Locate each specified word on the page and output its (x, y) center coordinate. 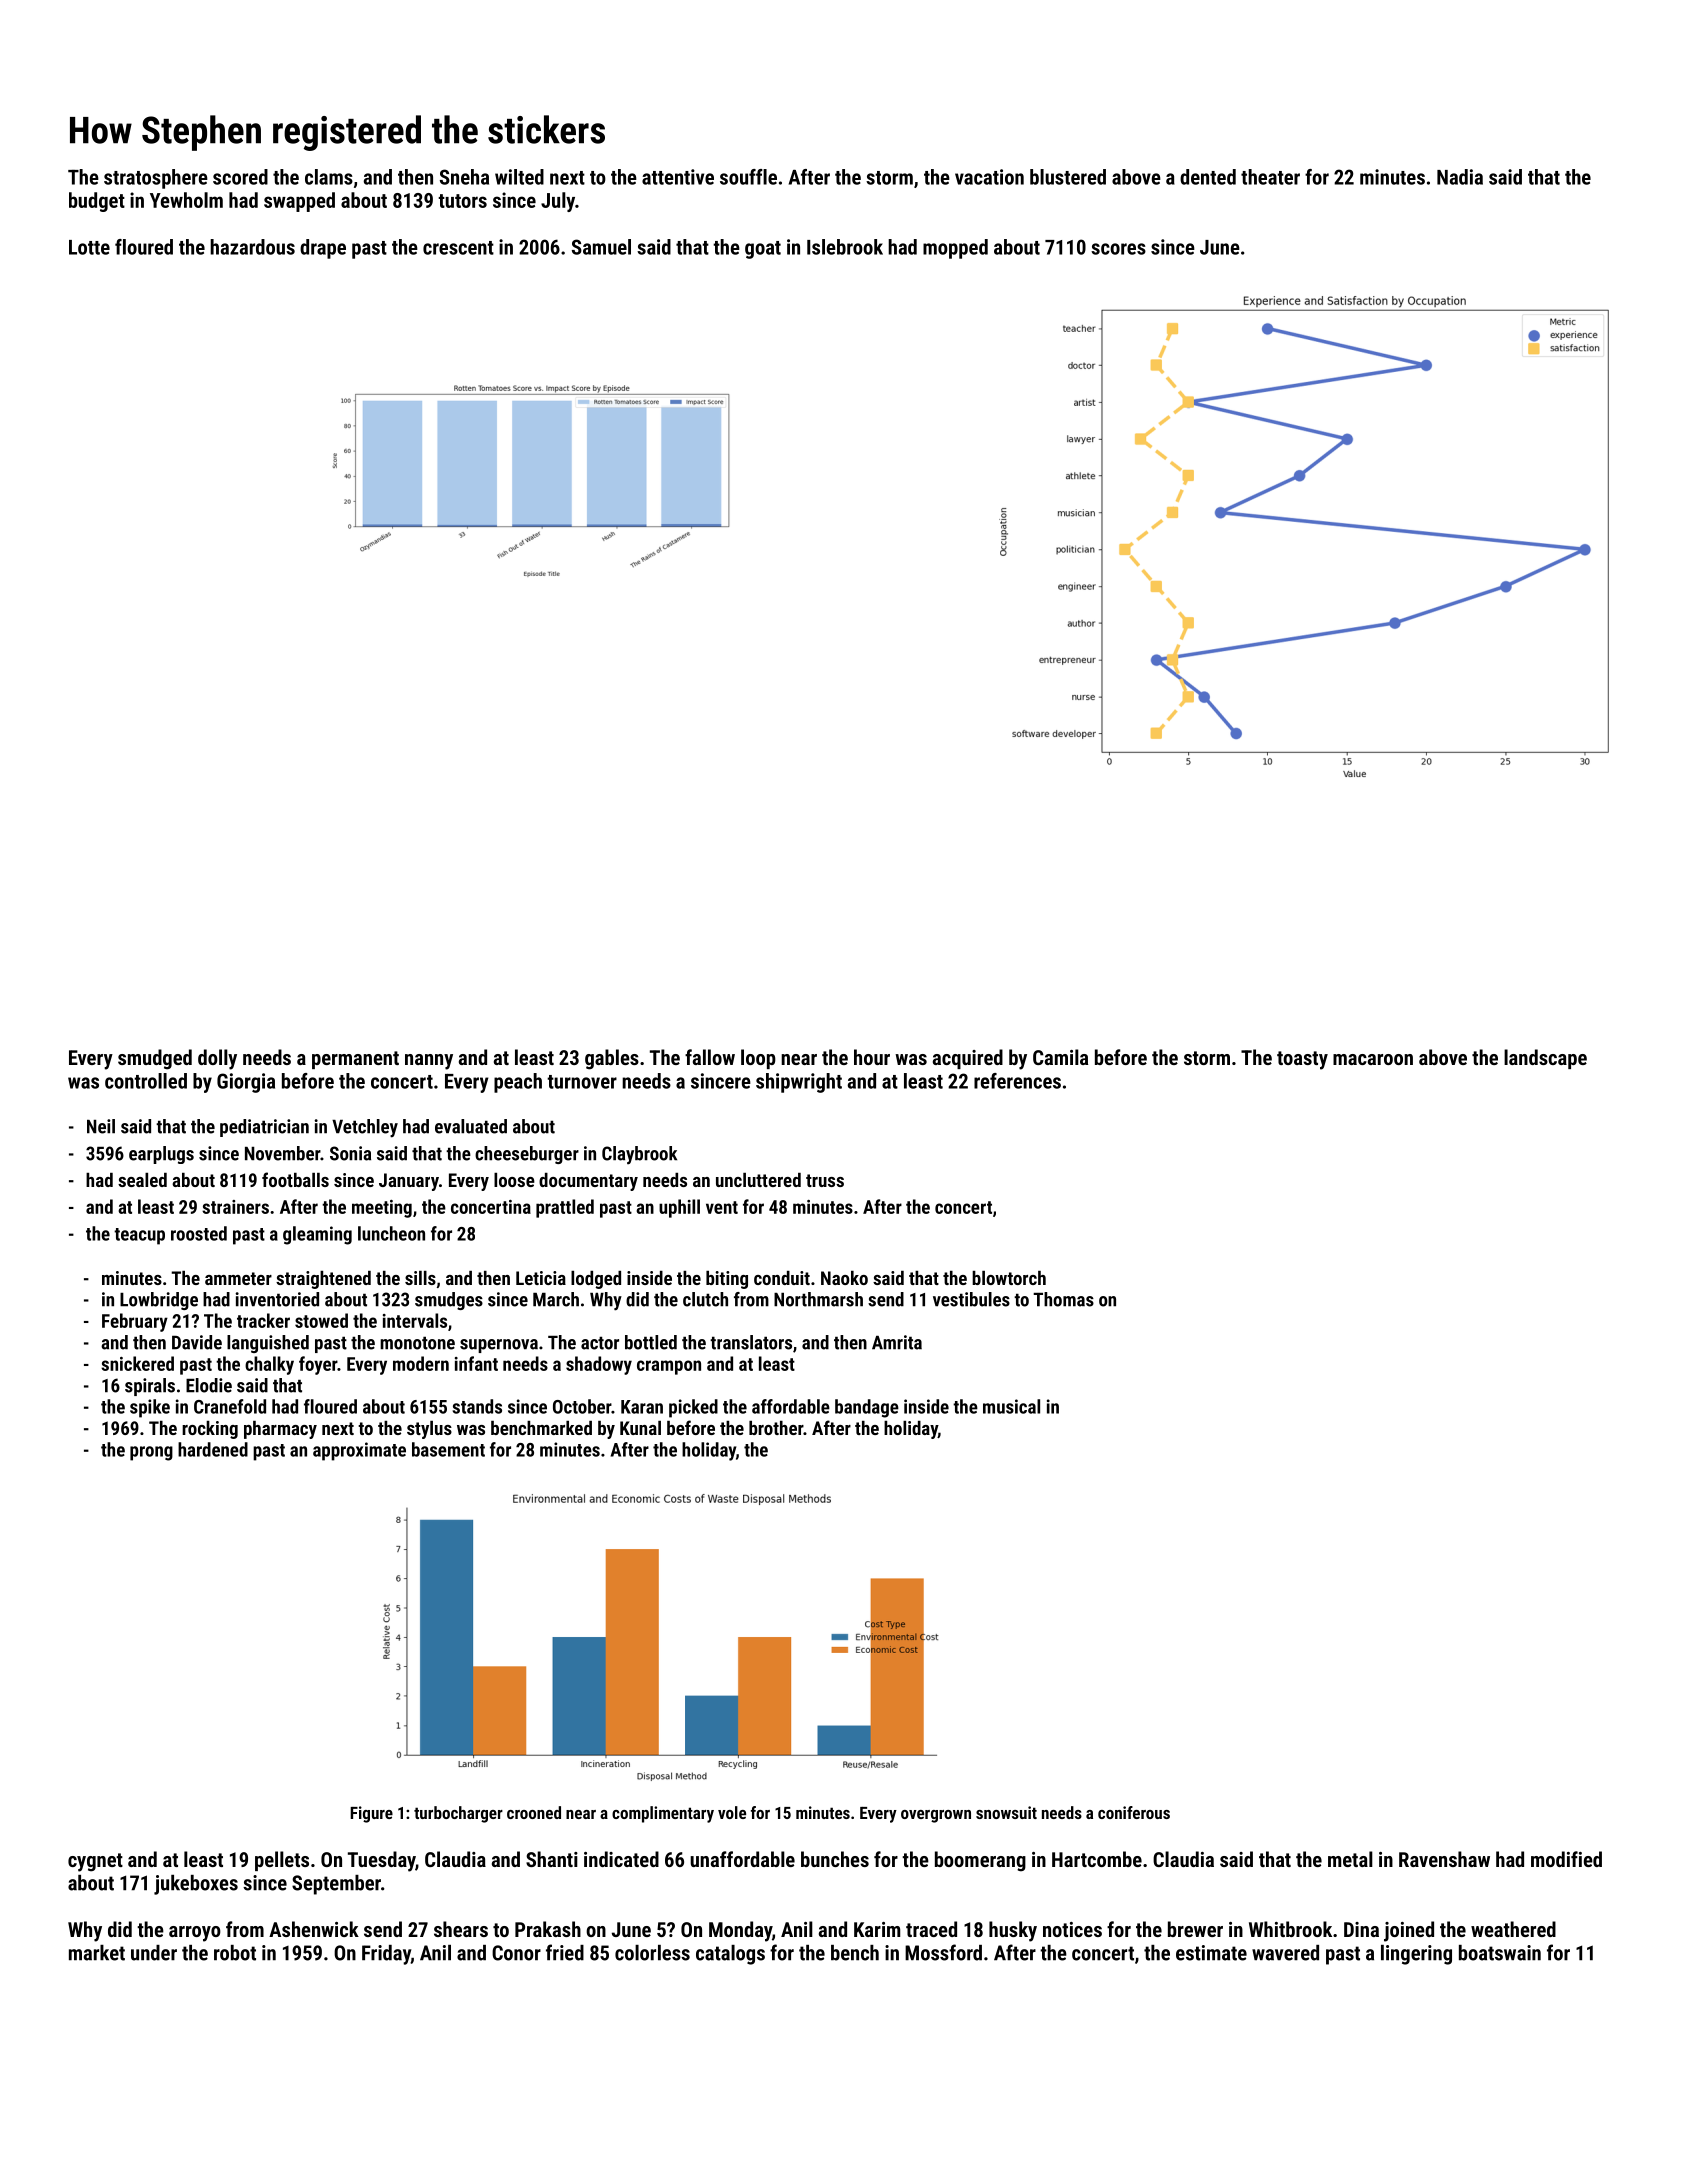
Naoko (844, 1278)
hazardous (252, 247)
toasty (1302, 1060)
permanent (355, 1060)
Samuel (601, 247)
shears (461, 1929)
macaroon (1373, 1059)
